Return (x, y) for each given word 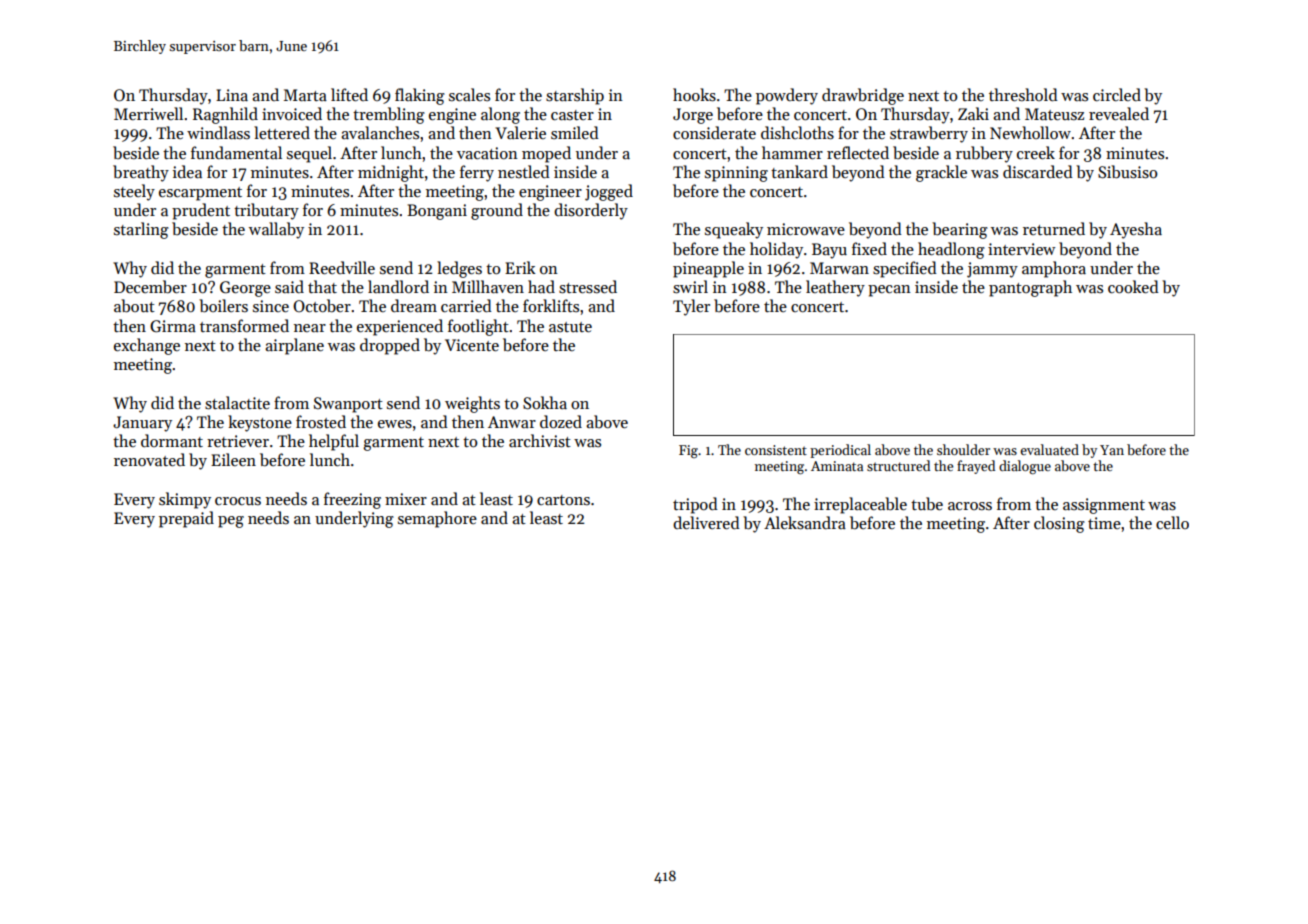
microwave (806, 229)
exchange (147, 346)
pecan (889, 291)
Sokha (545, 403)
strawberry (929, 134)
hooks (694, 95)
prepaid (186, 519)
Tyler (691, 307)
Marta (305, 95)
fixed (869, 248)
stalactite (237, 403)
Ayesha (1136, 230)
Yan (1112, 450)
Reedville (342, 267)
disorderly (591, 211)
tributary (266, 211)
